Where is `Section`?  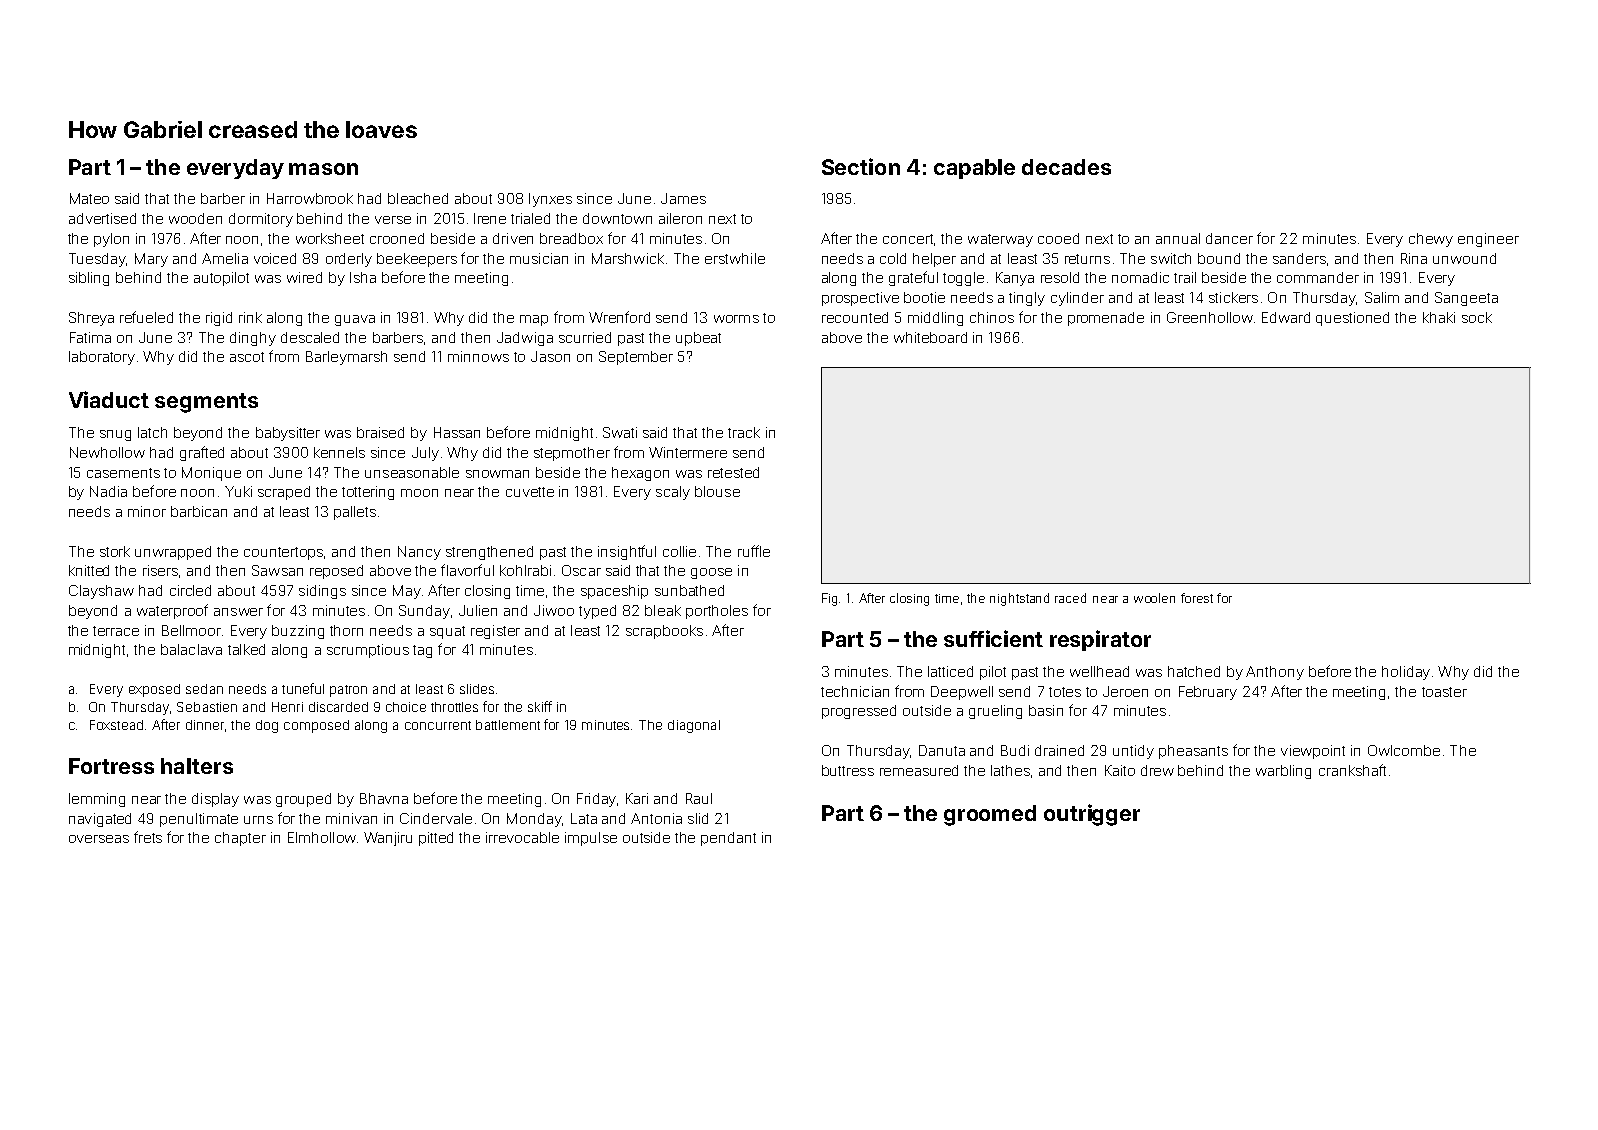
Section is located at coordinates (861, 166).
